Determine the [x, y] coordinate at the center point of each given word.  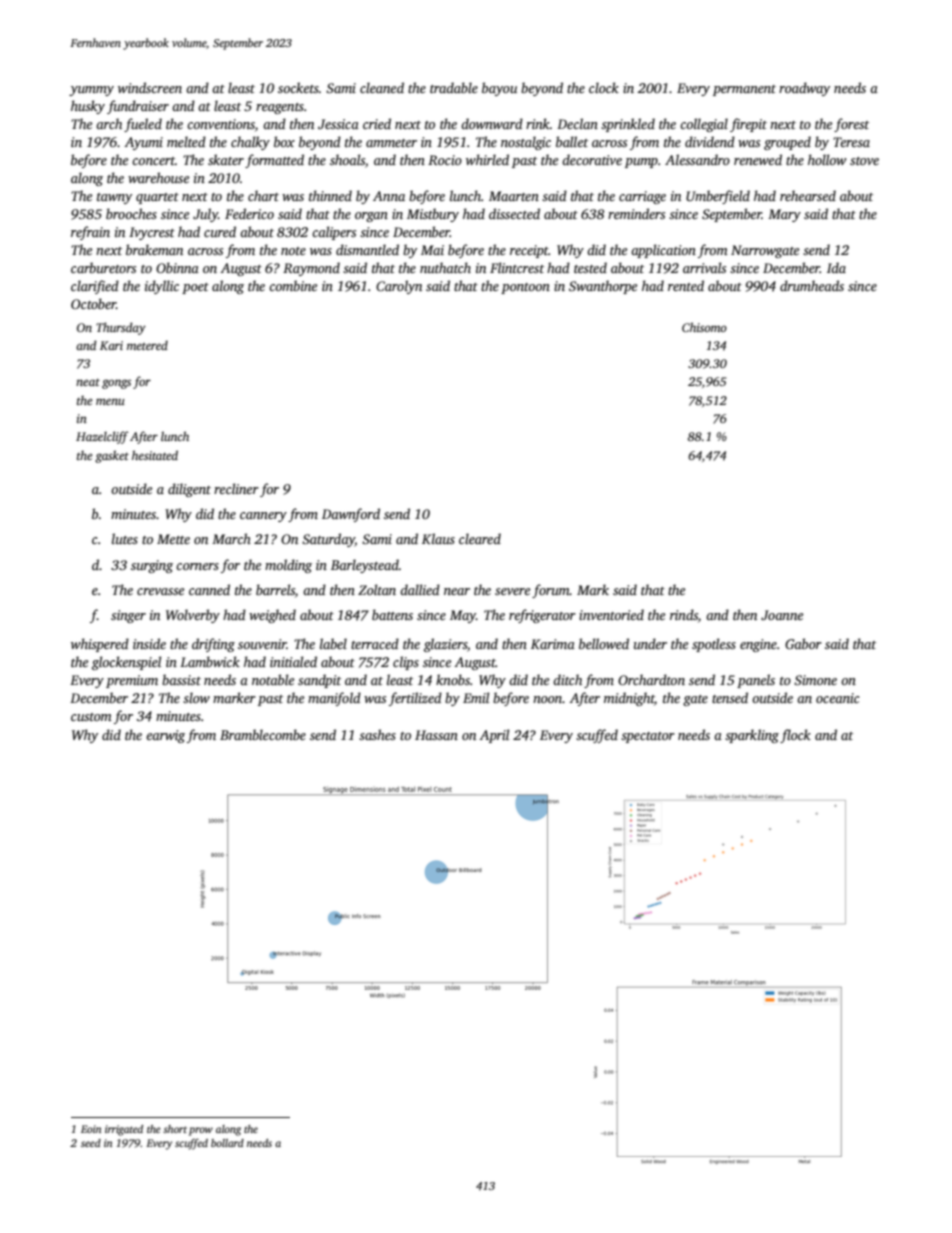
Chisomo [704, 327]
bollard [227, 1143]
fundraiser [138, 107]
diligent [189, 490]
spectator [648, 737]
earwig [165, 736]
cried [377, 123]
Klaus [438, 538]
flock [795, 736]
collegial [704, 125]
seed [91, 1143]
